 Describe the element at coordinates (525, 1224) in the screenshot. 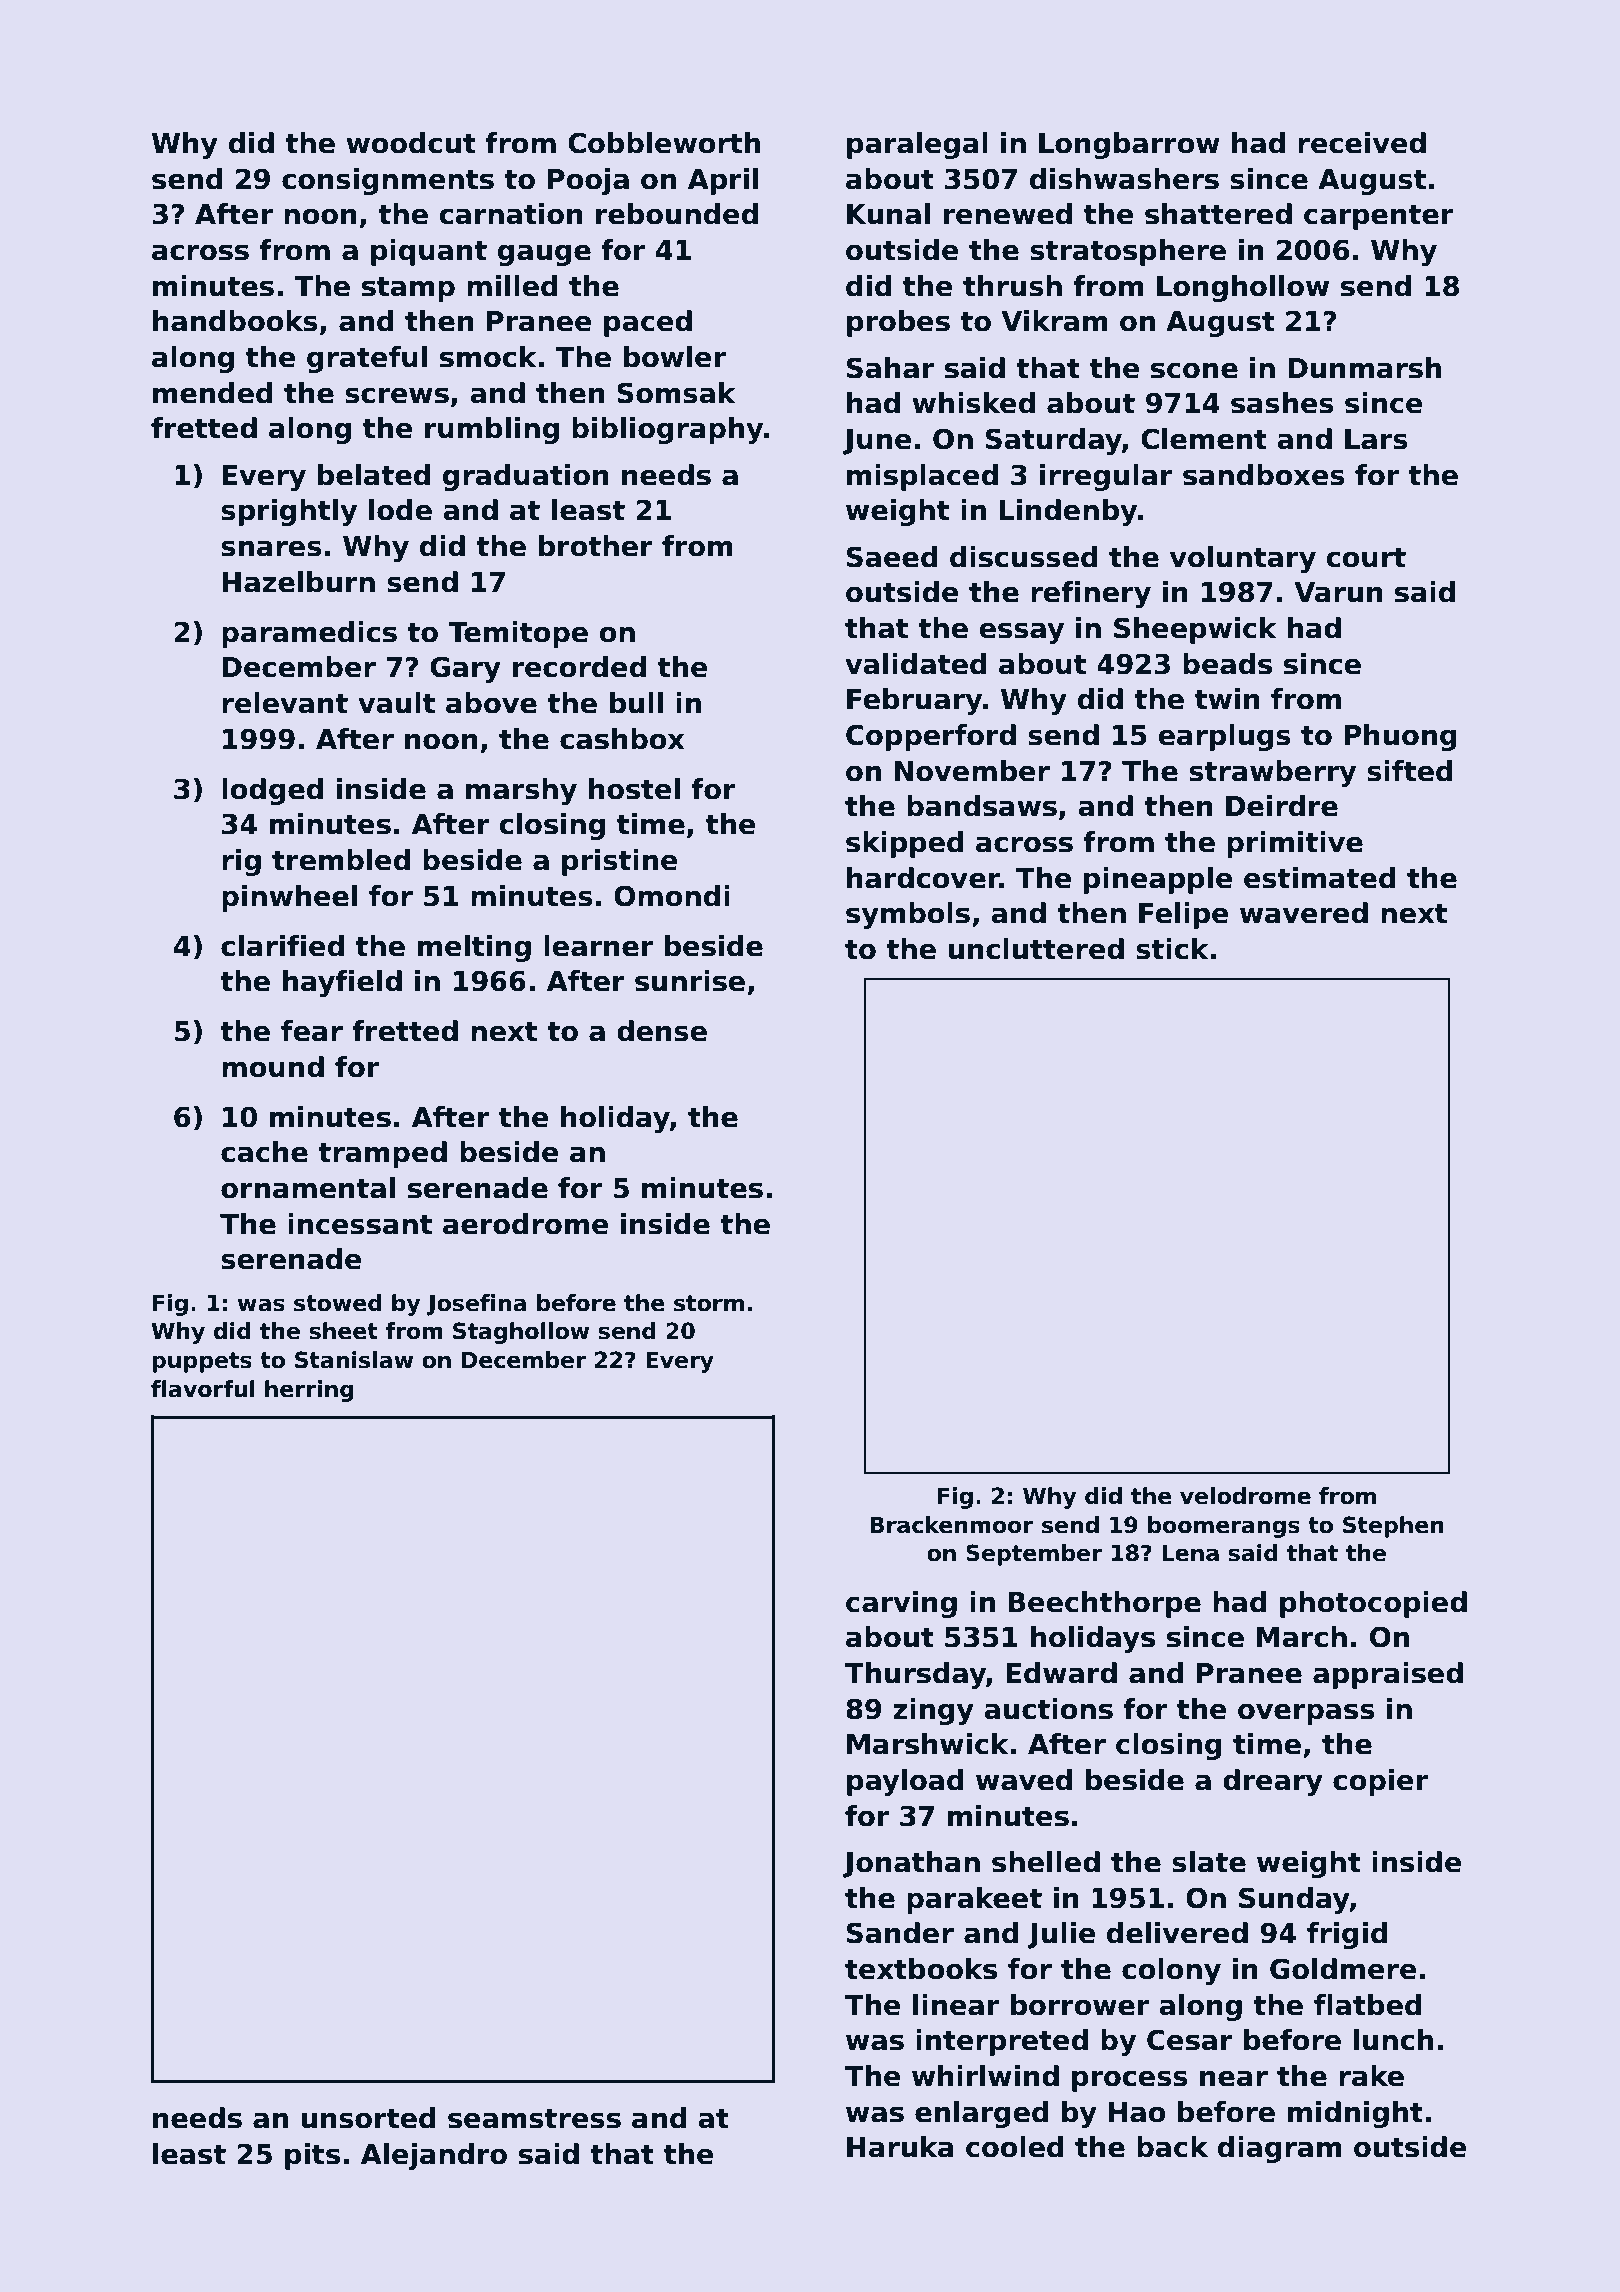

I see `aerodrome` at that location.
